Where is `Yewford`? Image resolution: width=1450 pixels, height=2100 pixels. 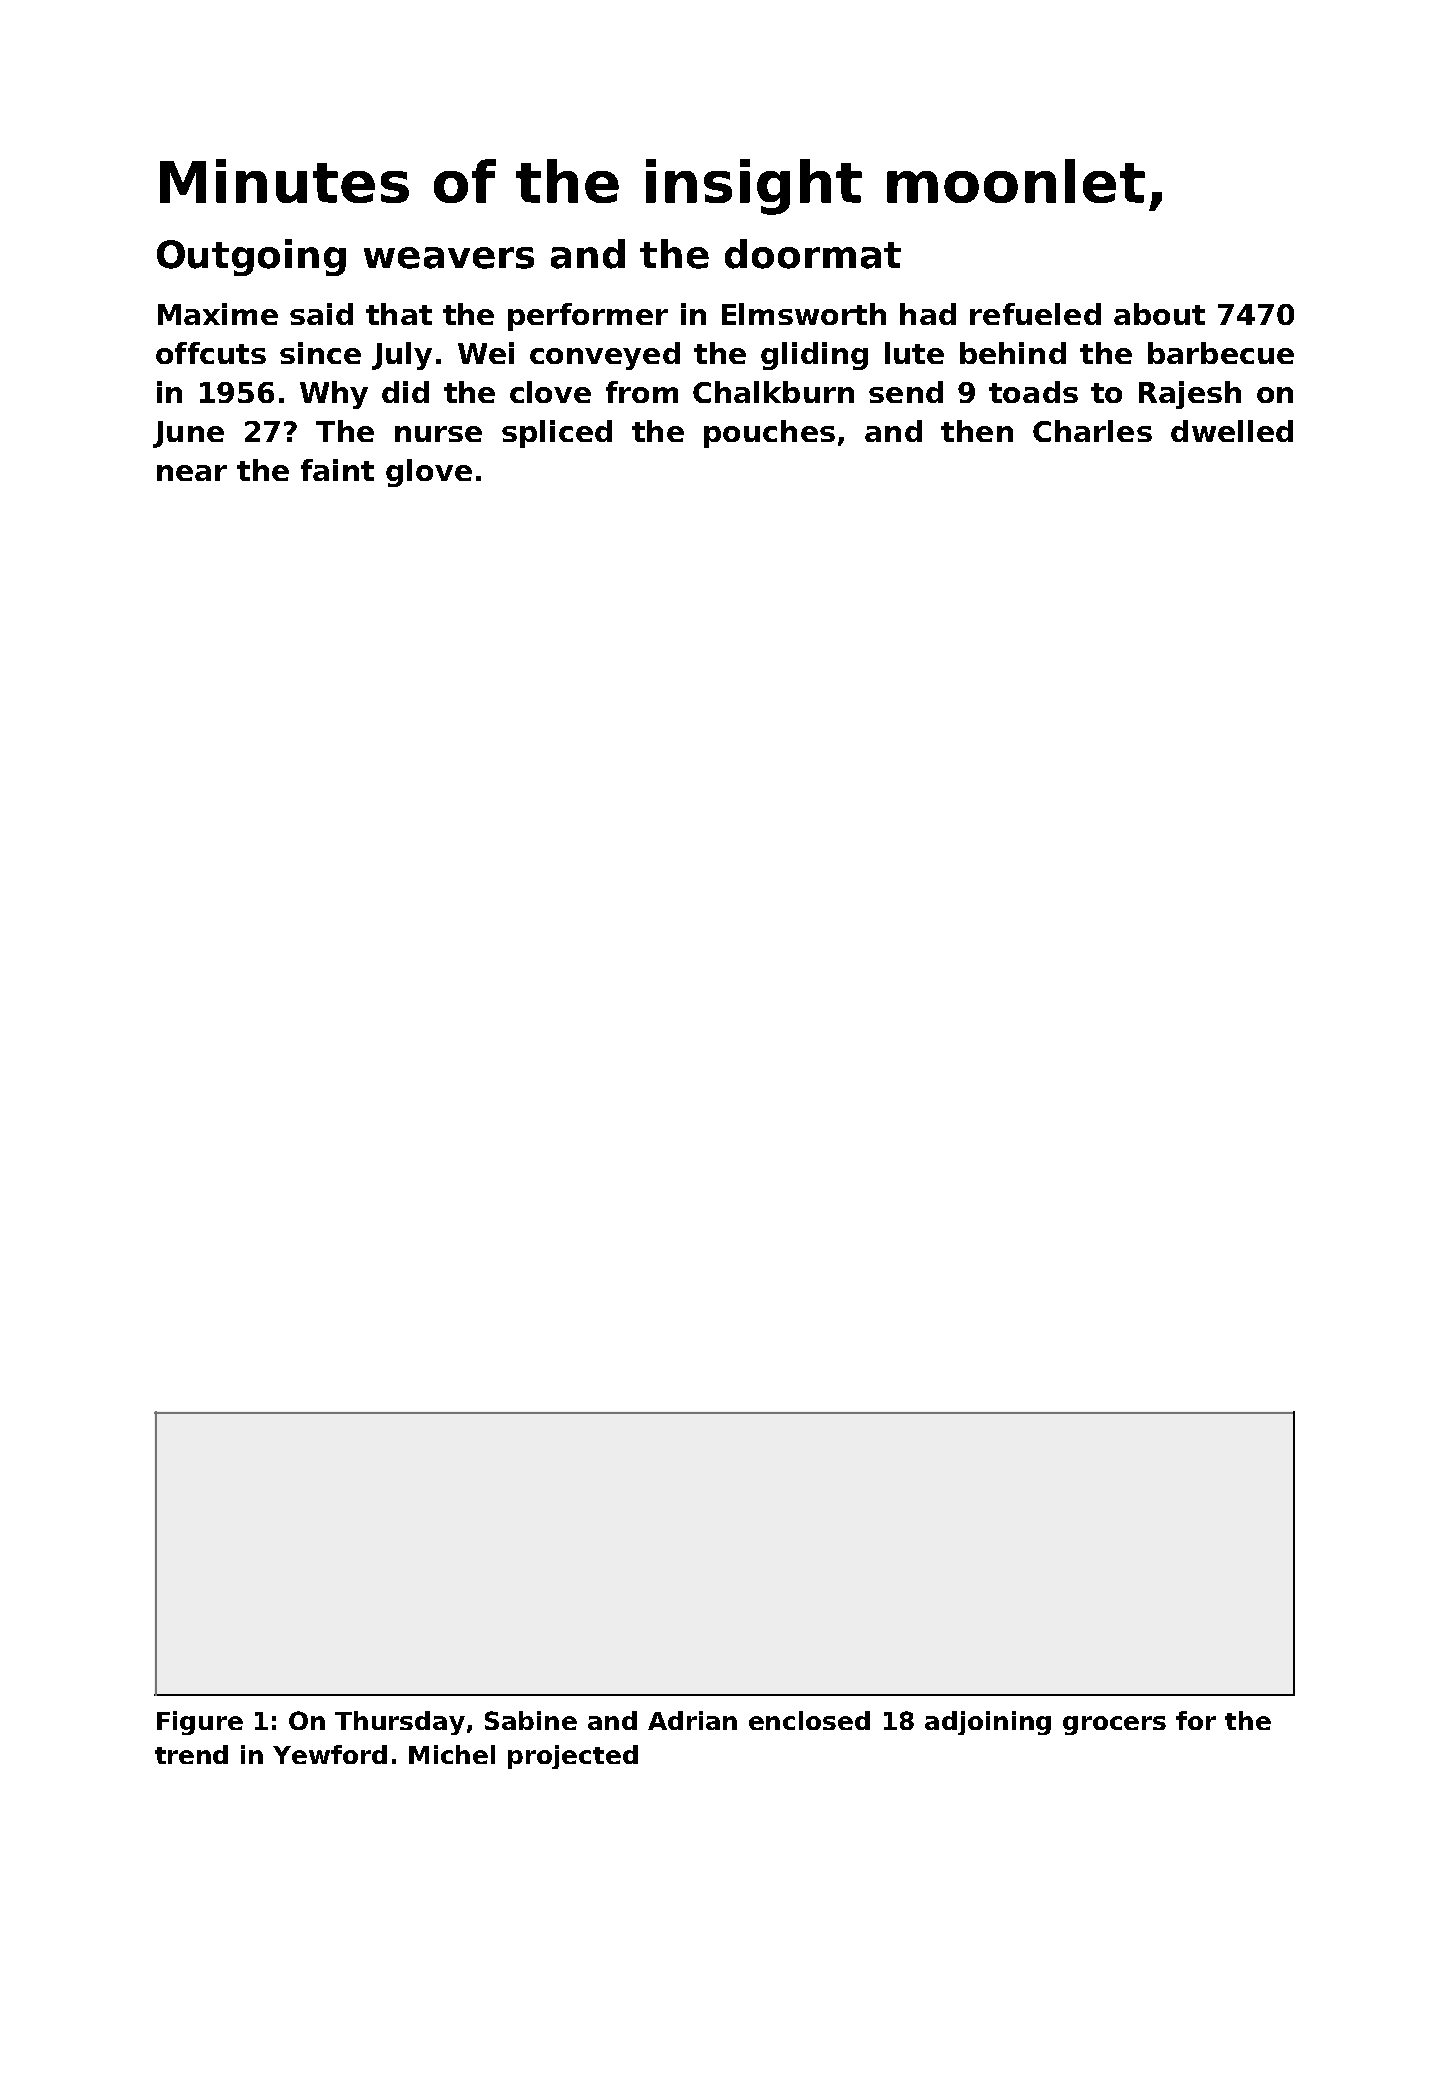 Yewford is located at coordinates (330, 1754).
